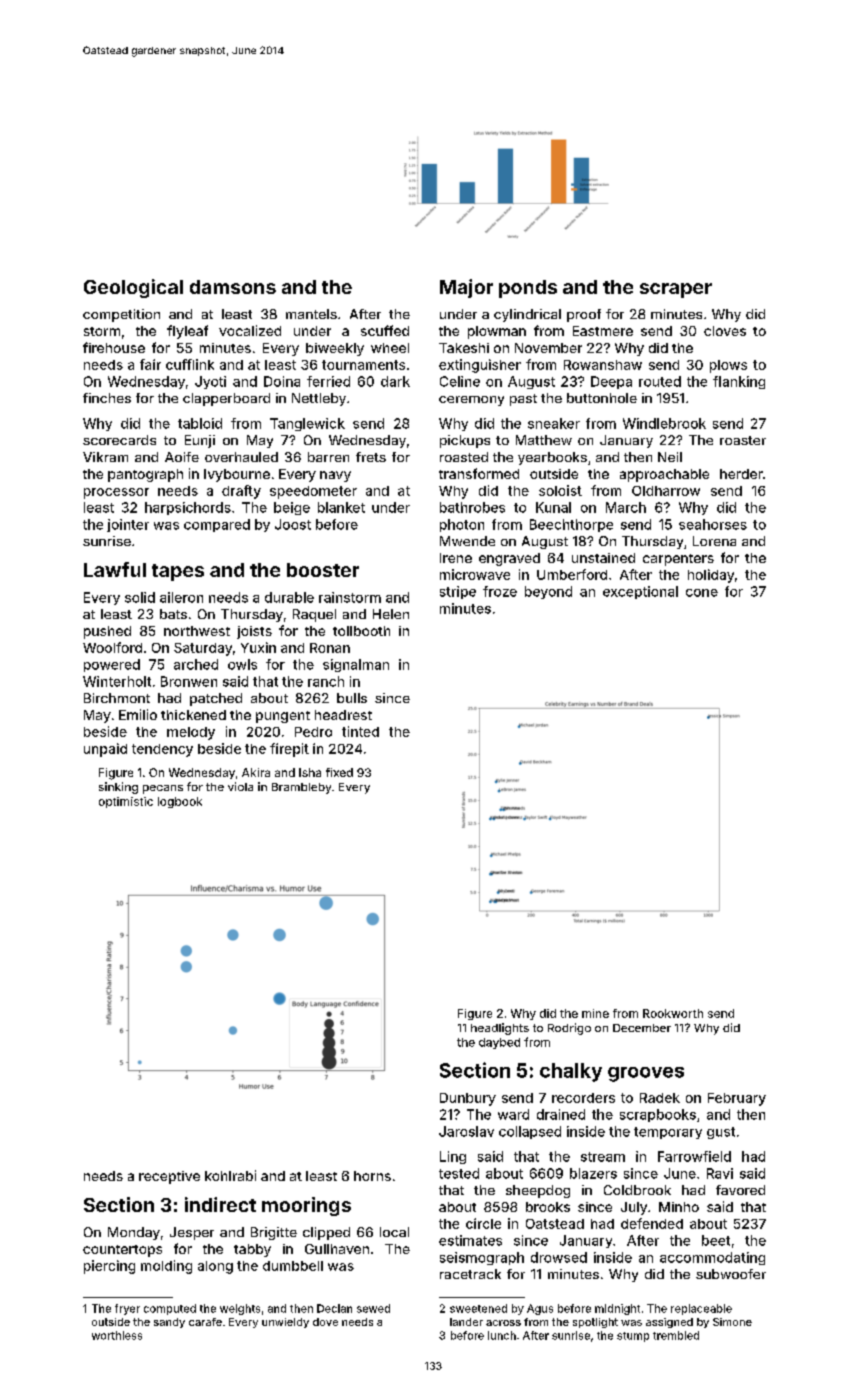 The image size is (849, 1400). Describe the element at coordinates (676, 290) in the screenshot. I see `scraper` at that location.
